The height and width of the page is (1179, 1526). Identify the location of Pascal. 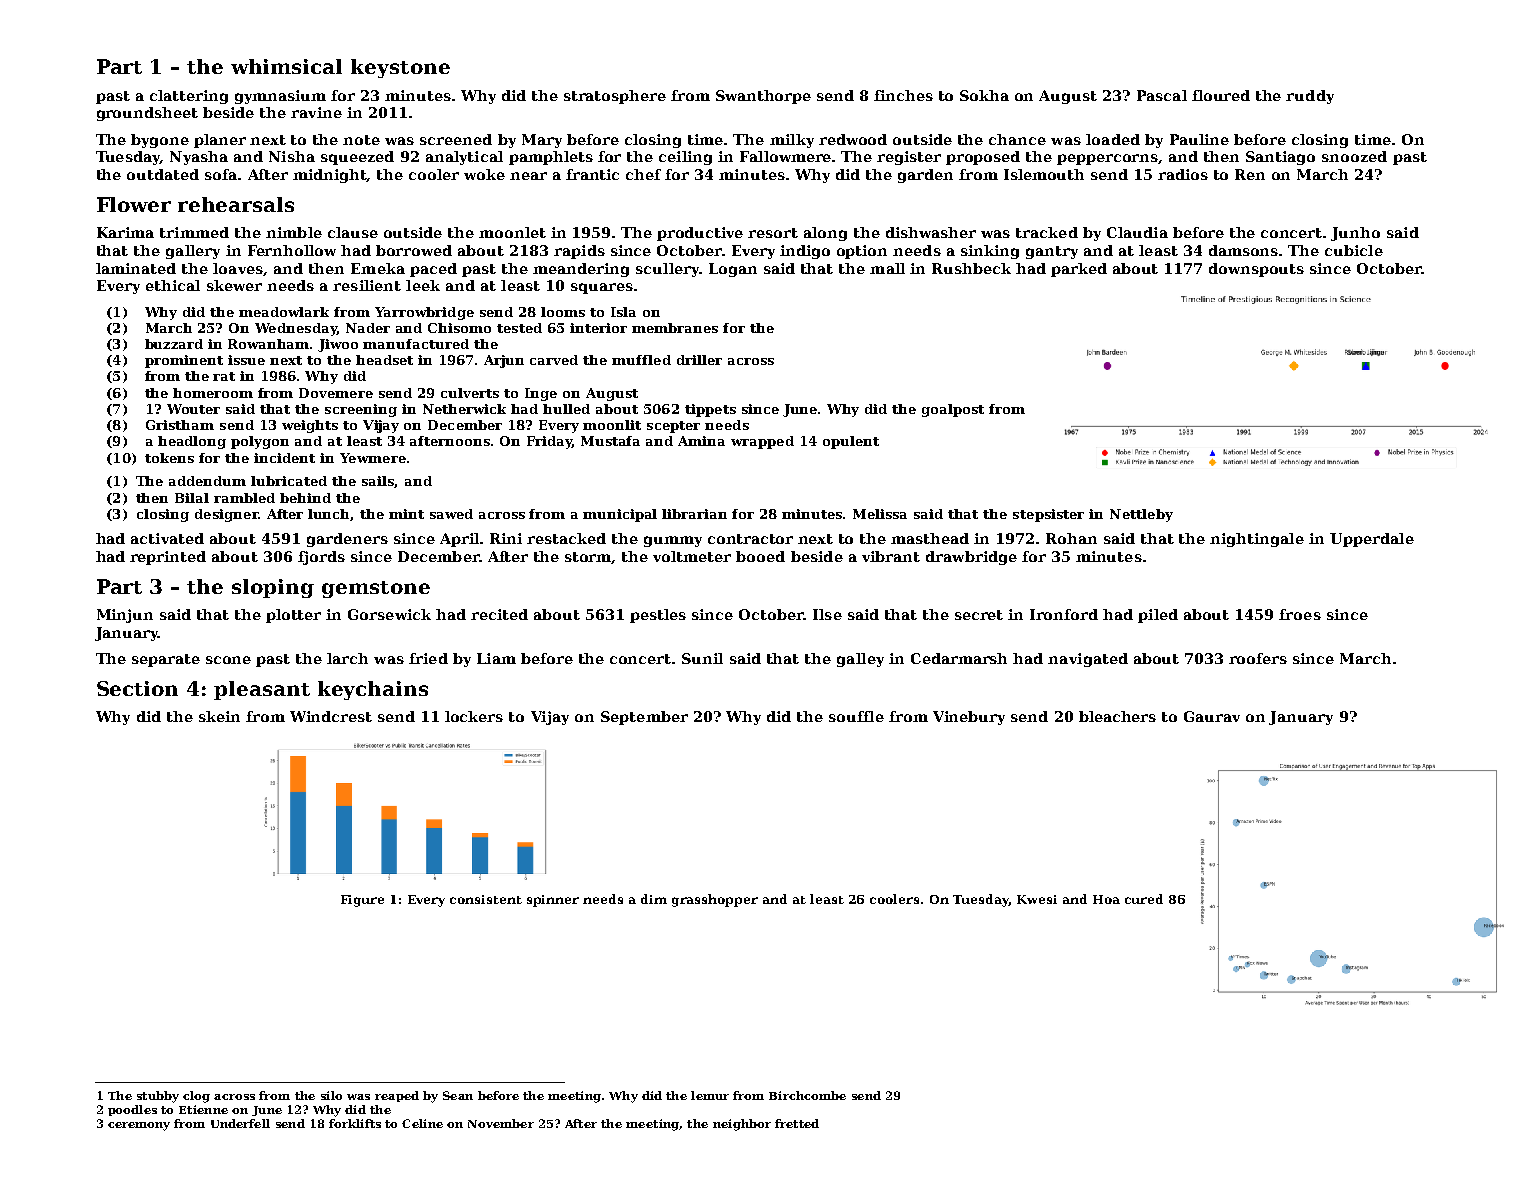
(1162, 95).
